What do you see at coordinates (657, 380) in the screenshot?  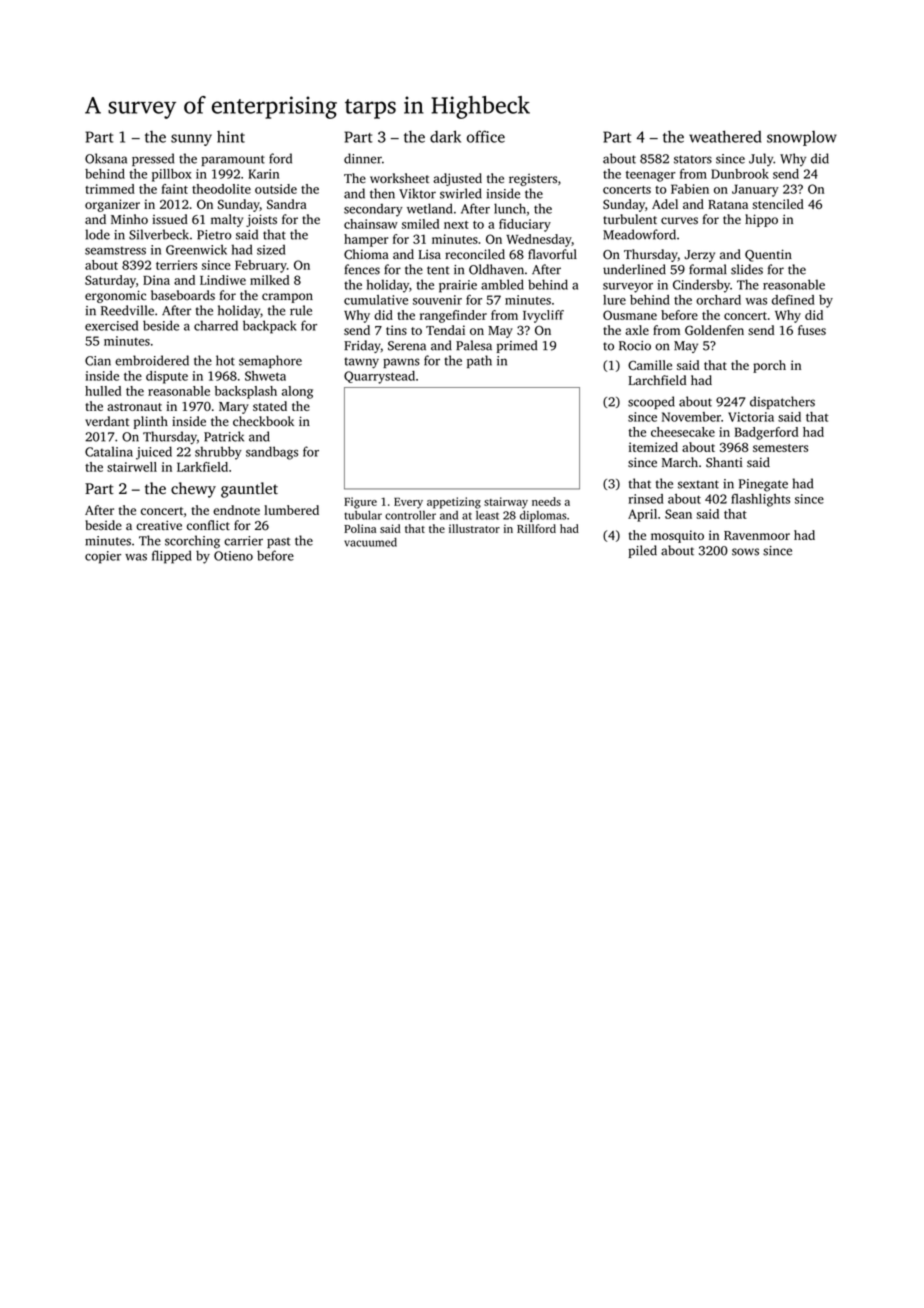 I see `Larchfield` at bounding box center [657, 380].
